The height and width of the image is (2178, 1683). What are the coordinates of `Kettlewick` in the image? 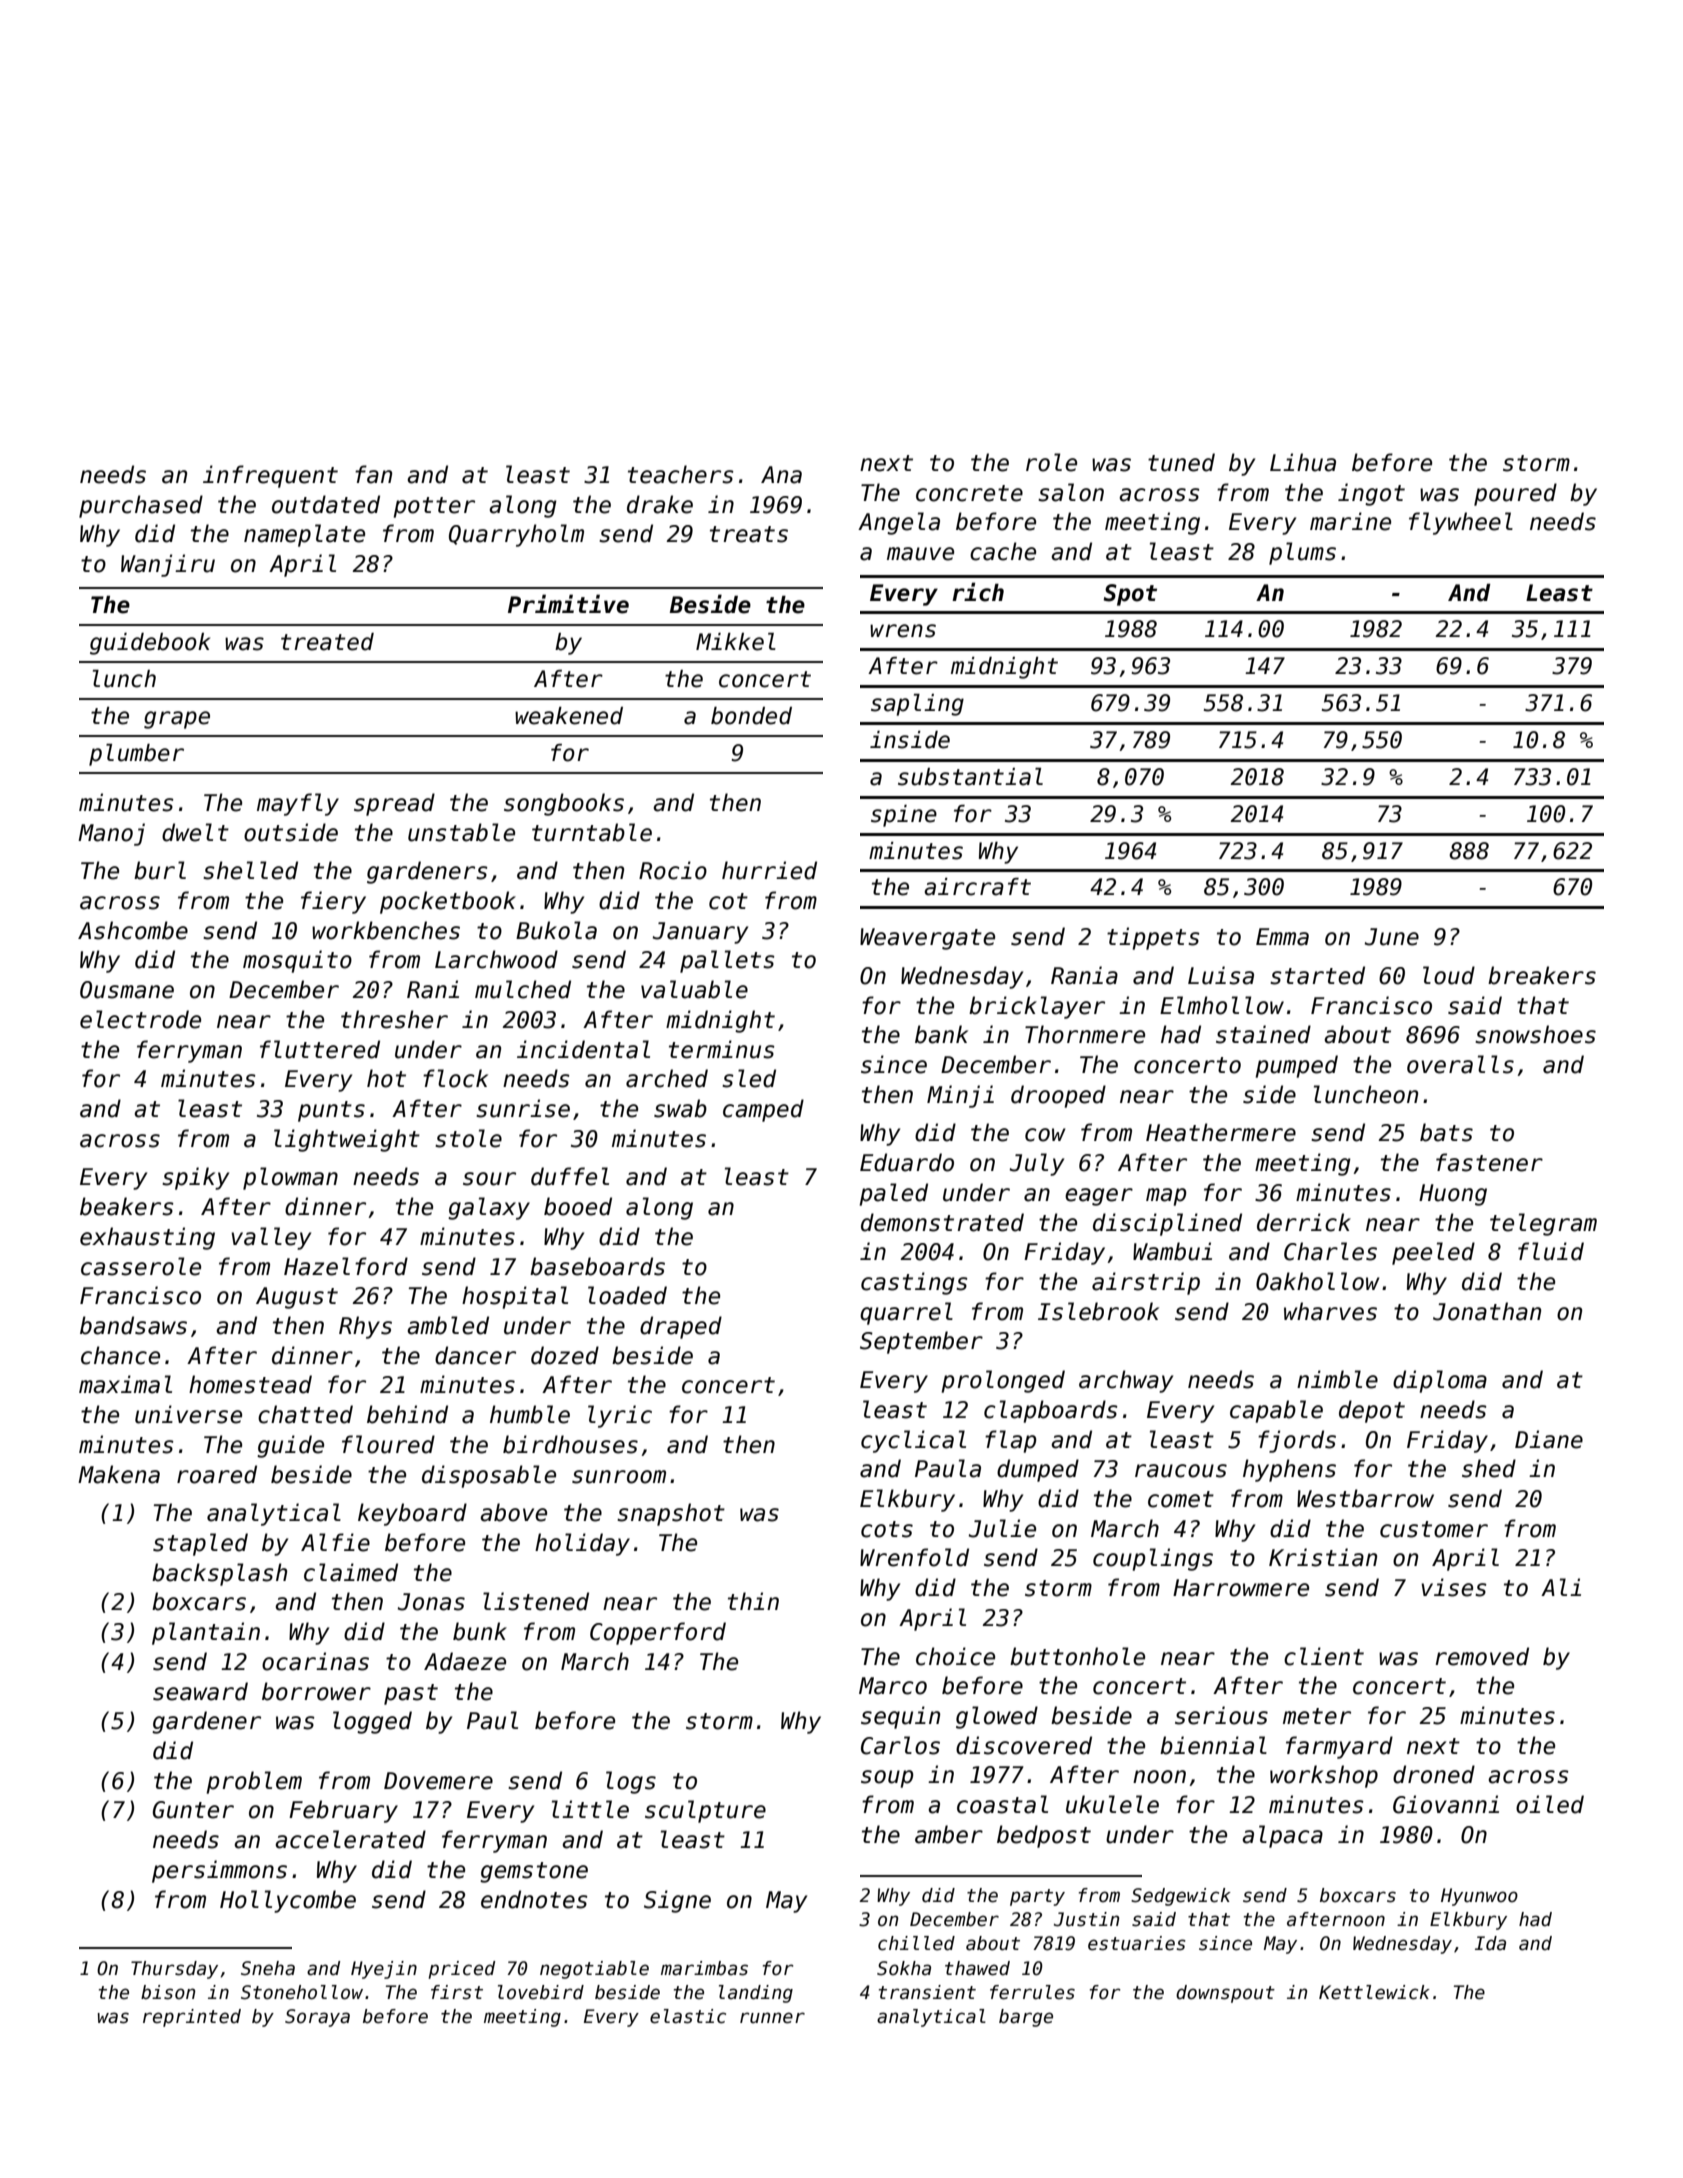 It's located at (1374, 1992).
